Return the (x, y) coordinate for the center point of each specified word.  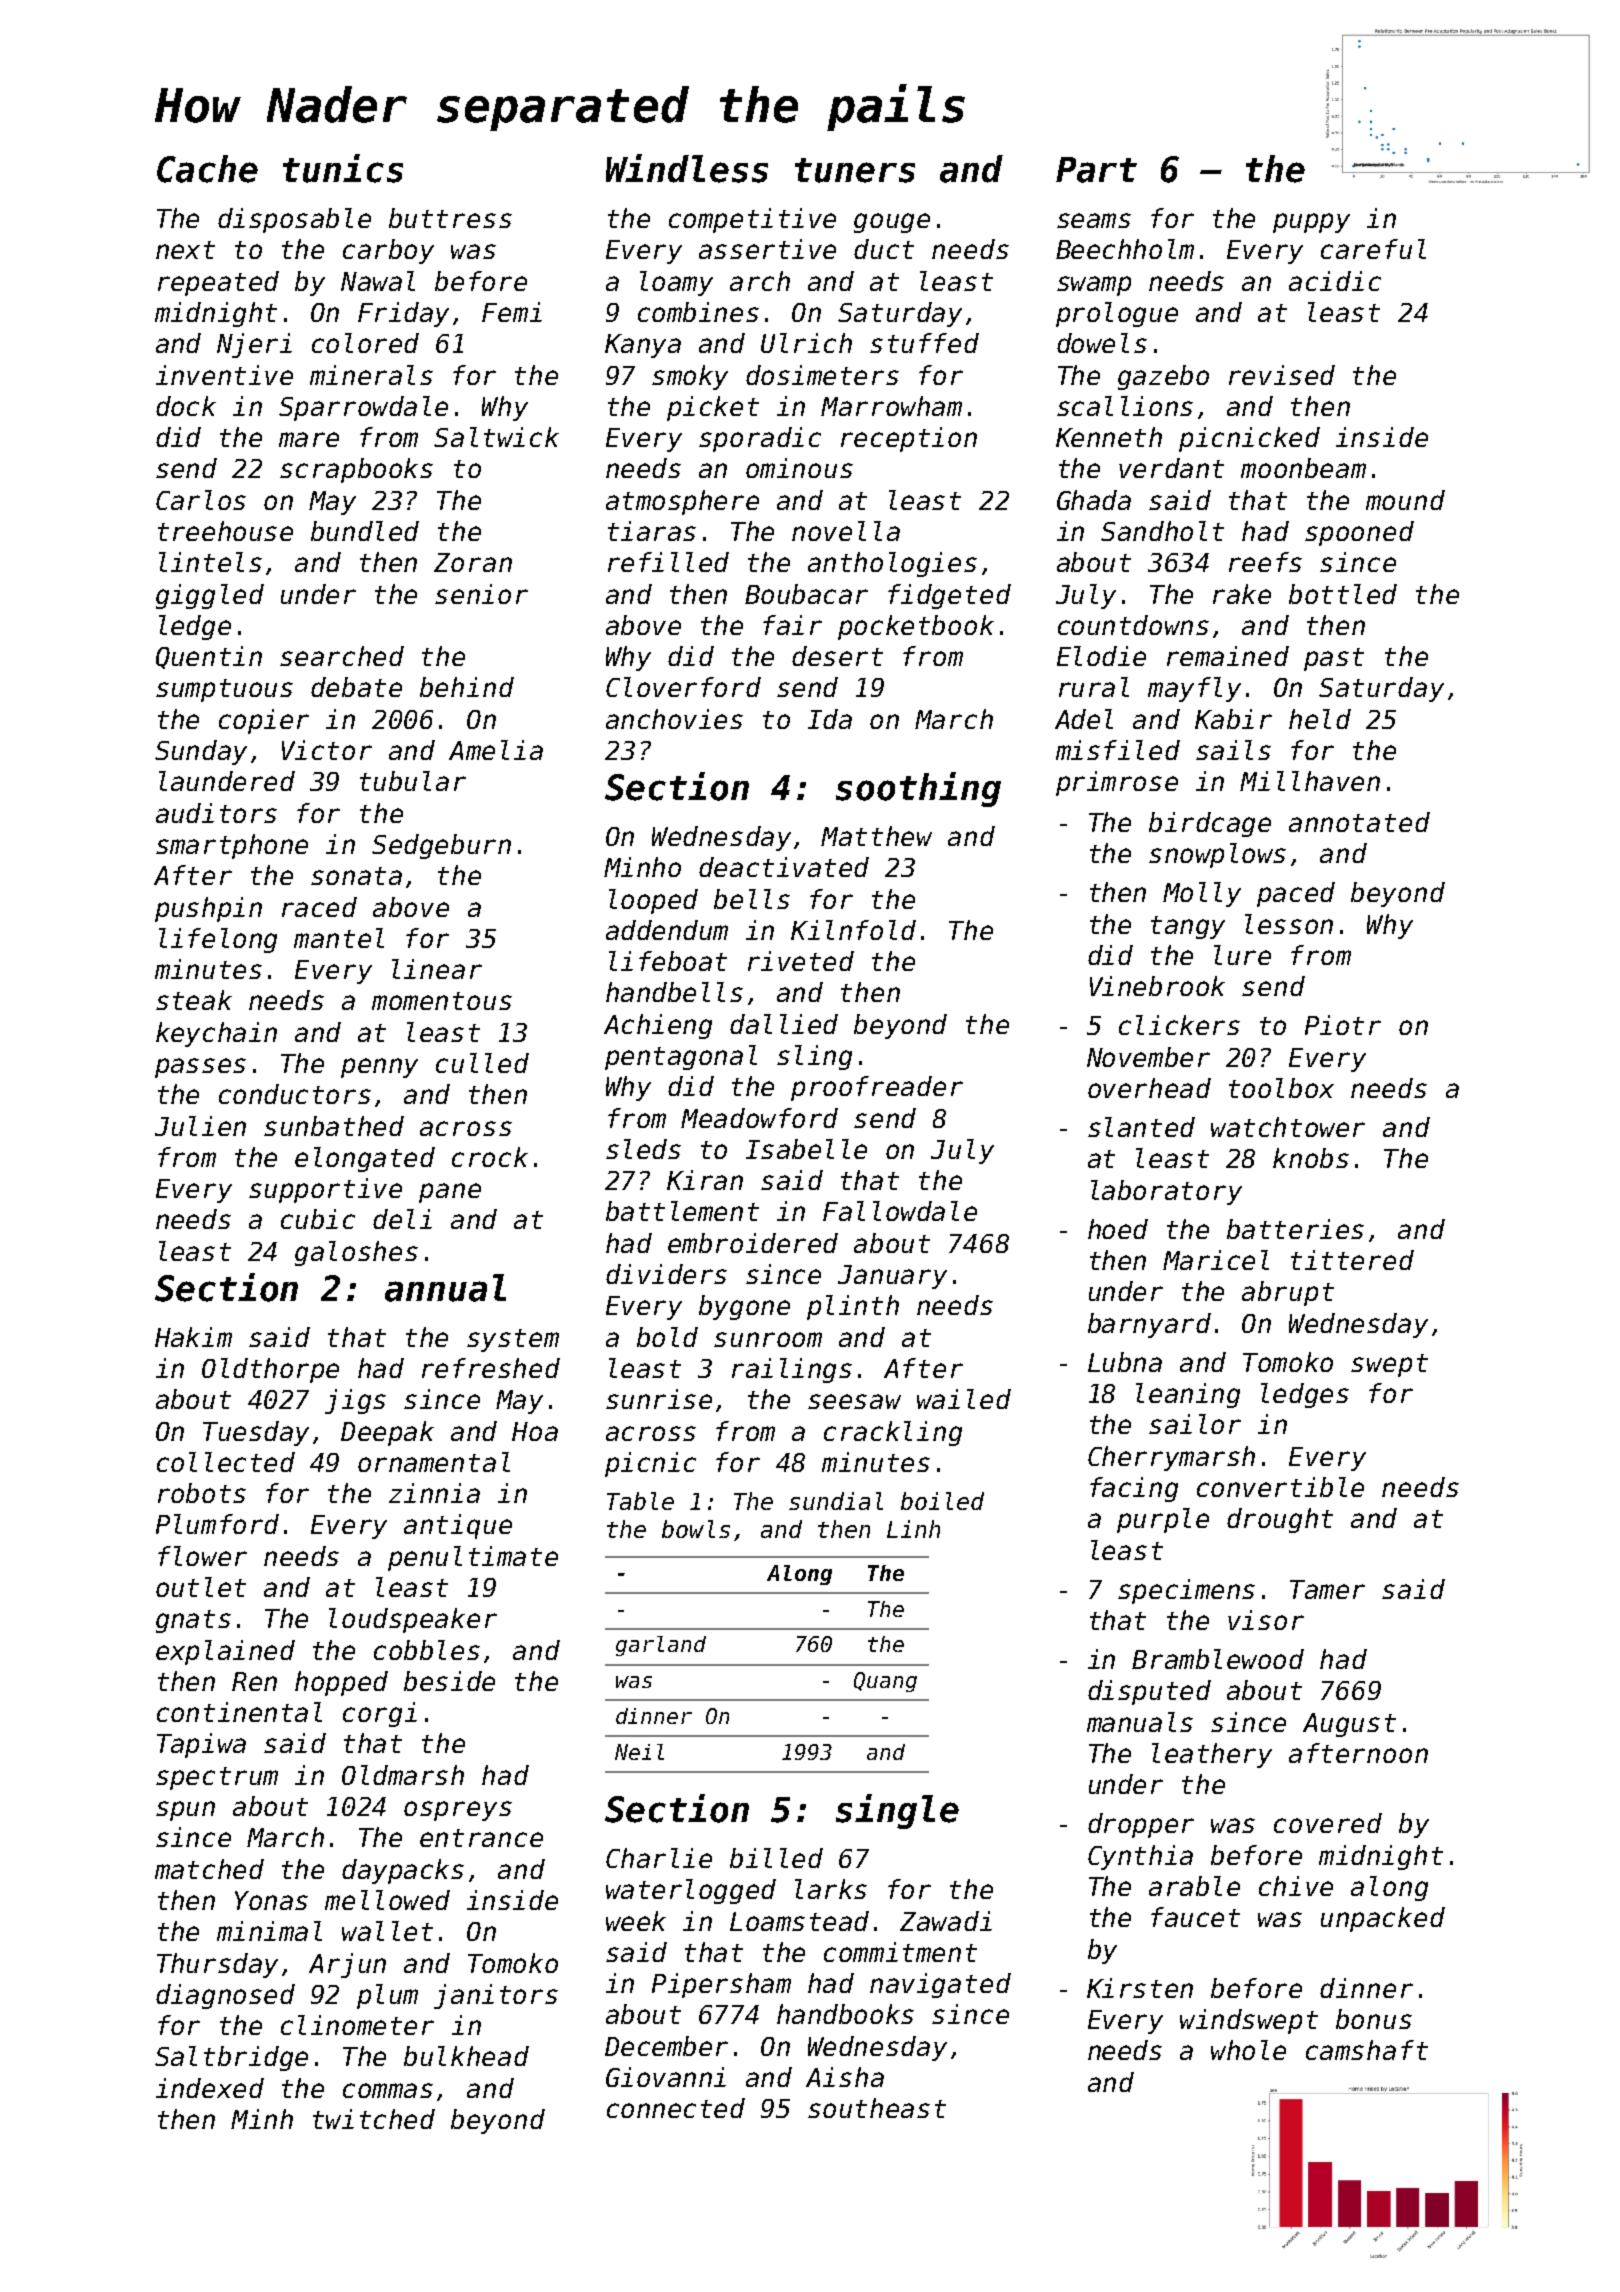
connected (676, 2108)
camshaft (1367, 2050)
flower (202, 1556)
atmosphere (682, 502)
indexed (210, 2088)
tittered (1352, 1260)
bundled (365, 531)
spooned (1359, 533)
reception (909, 439)
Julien (200, 1126)
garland (661, 1646)
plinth (853, 1307)
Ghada (1094, 500)
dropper (1141, 1825)
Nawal (378, 281)
